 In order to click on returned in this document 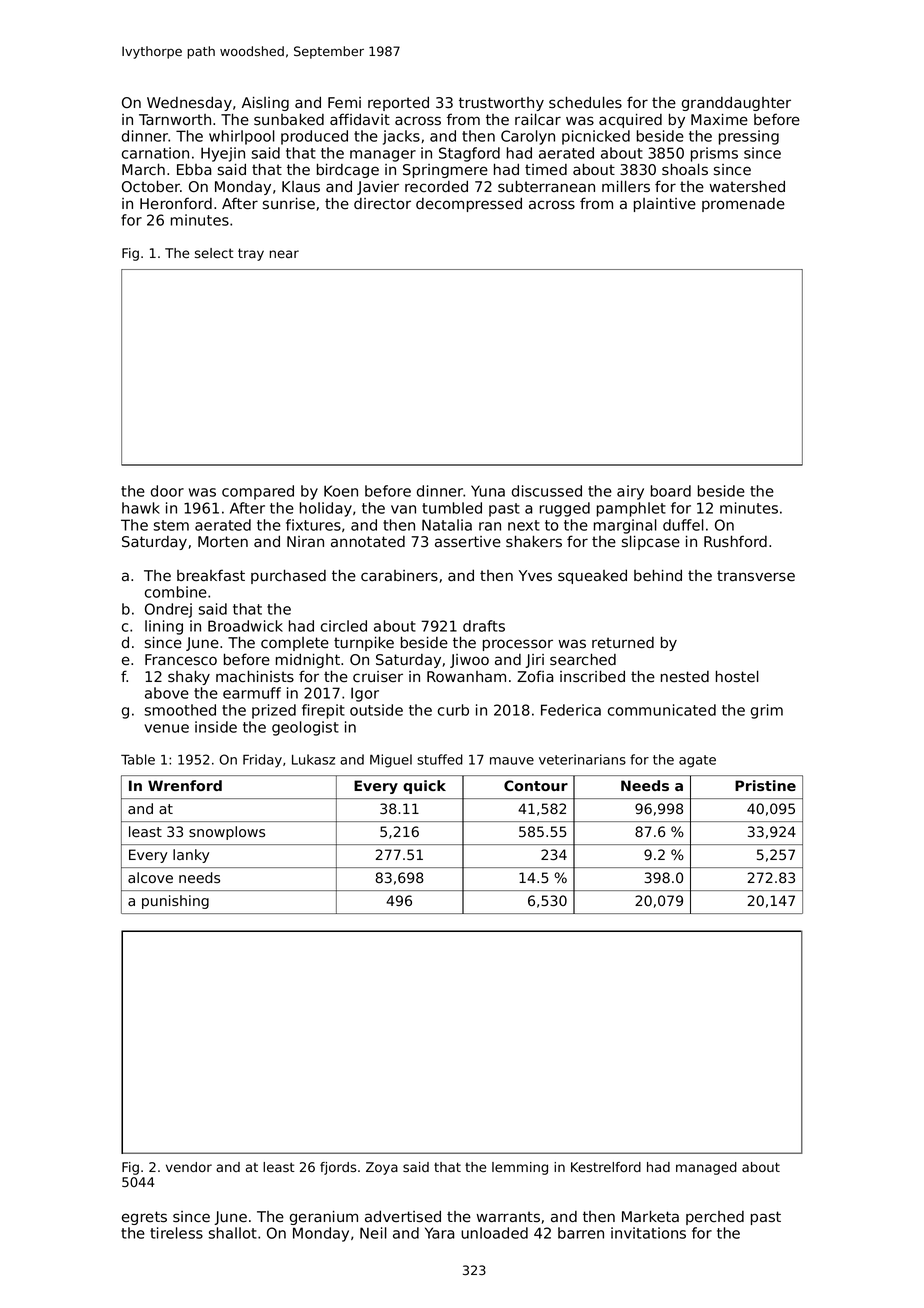, I will do `click(623, 643)`.
